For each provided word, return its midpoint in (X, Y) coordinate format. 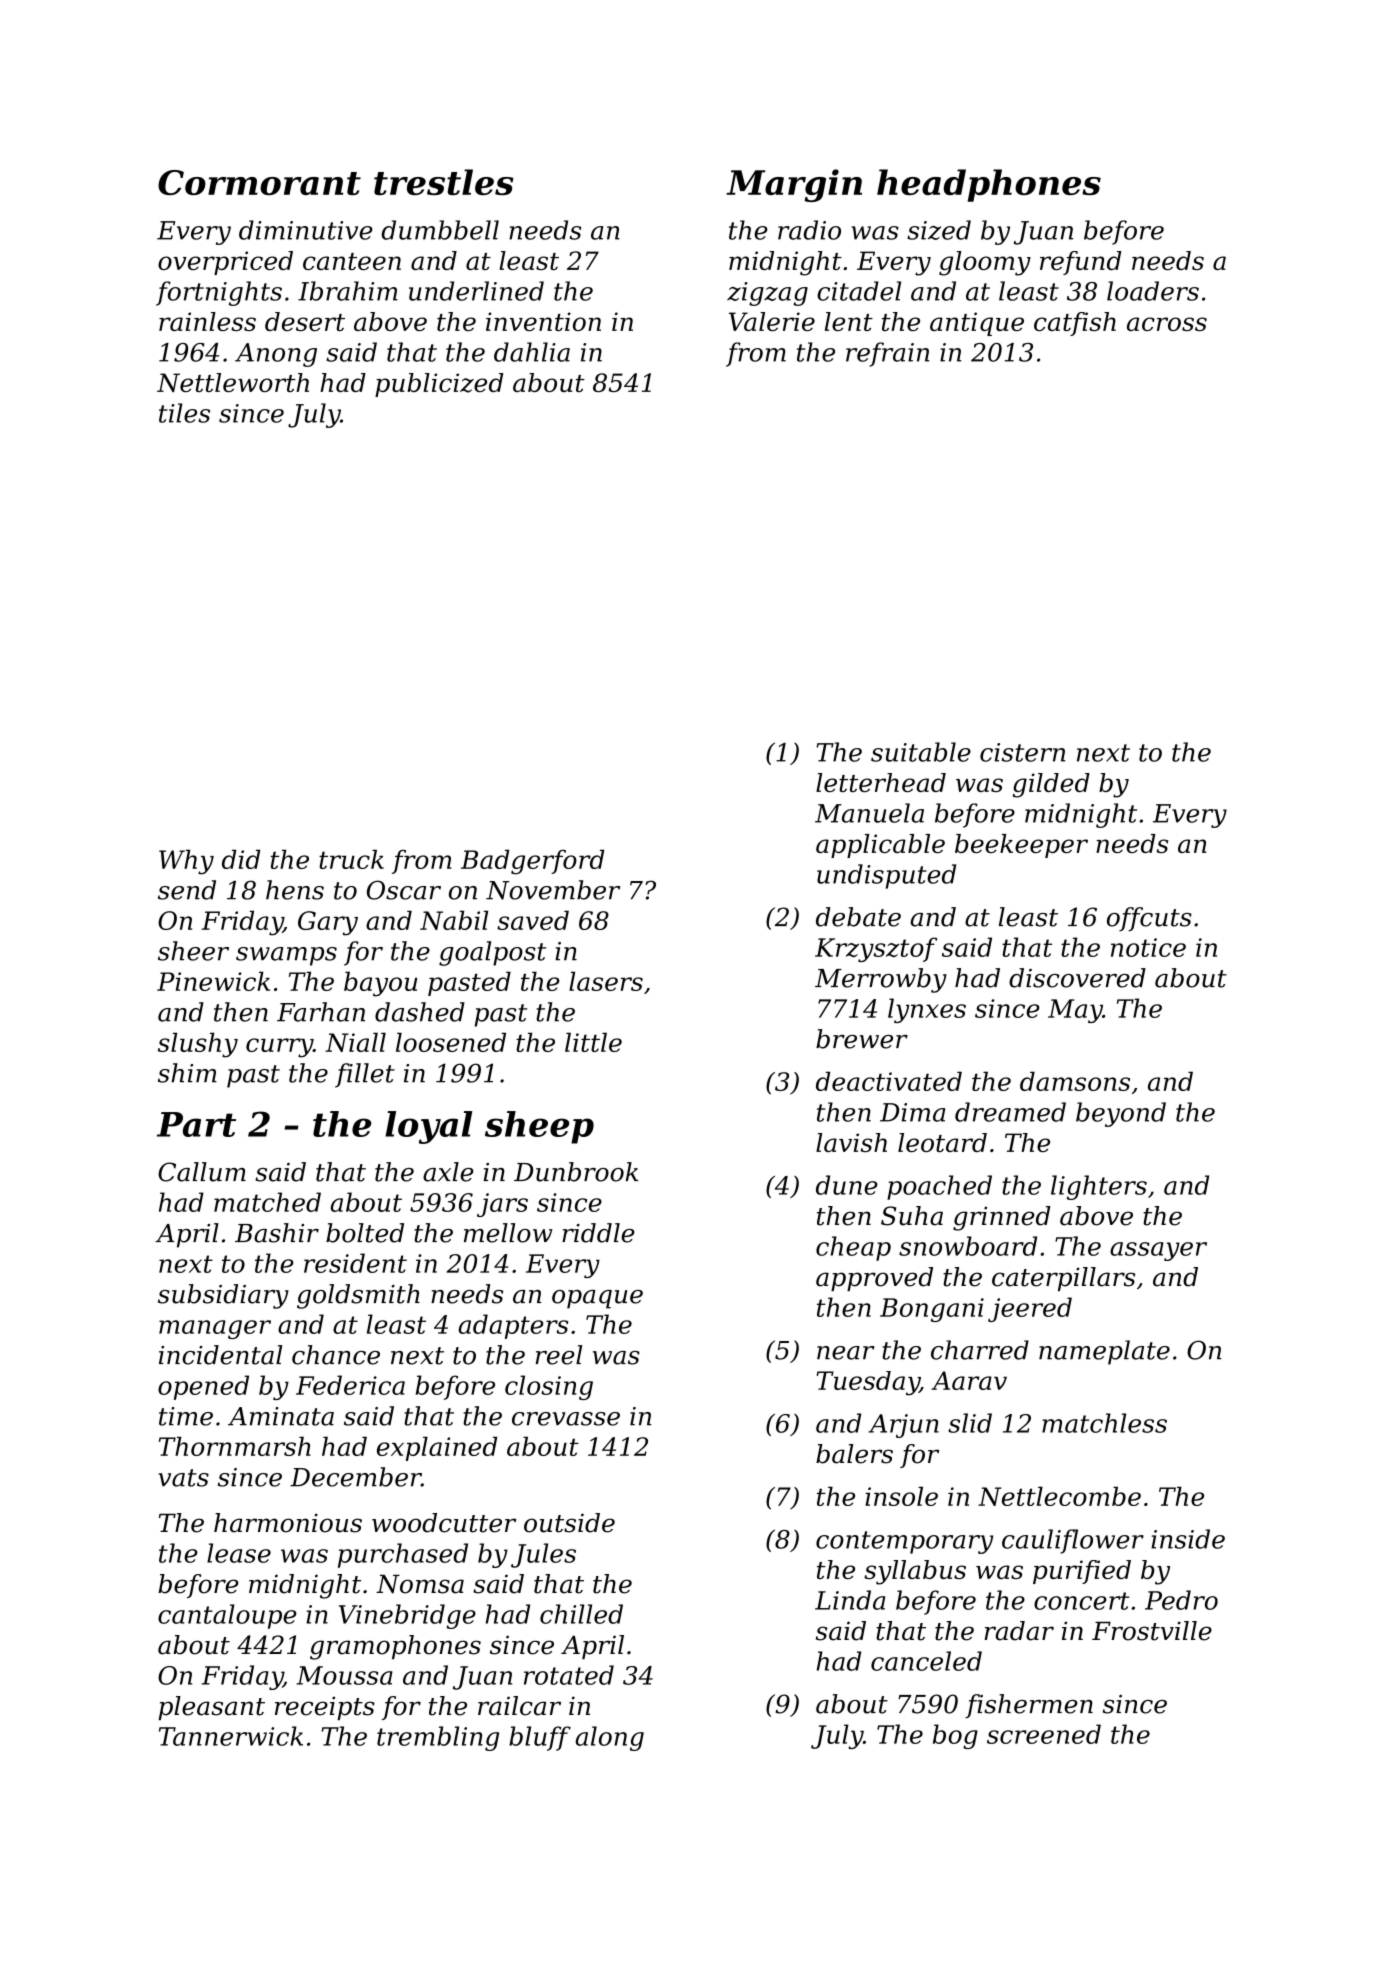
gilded (1051, 785)
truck (351, 859)
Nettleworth (233, 382)
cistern (1022, 752)
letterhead (881, 782)
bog (955, 1736)
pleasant (211, 1708)
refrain (887, 354)
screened (1044, 1734)
